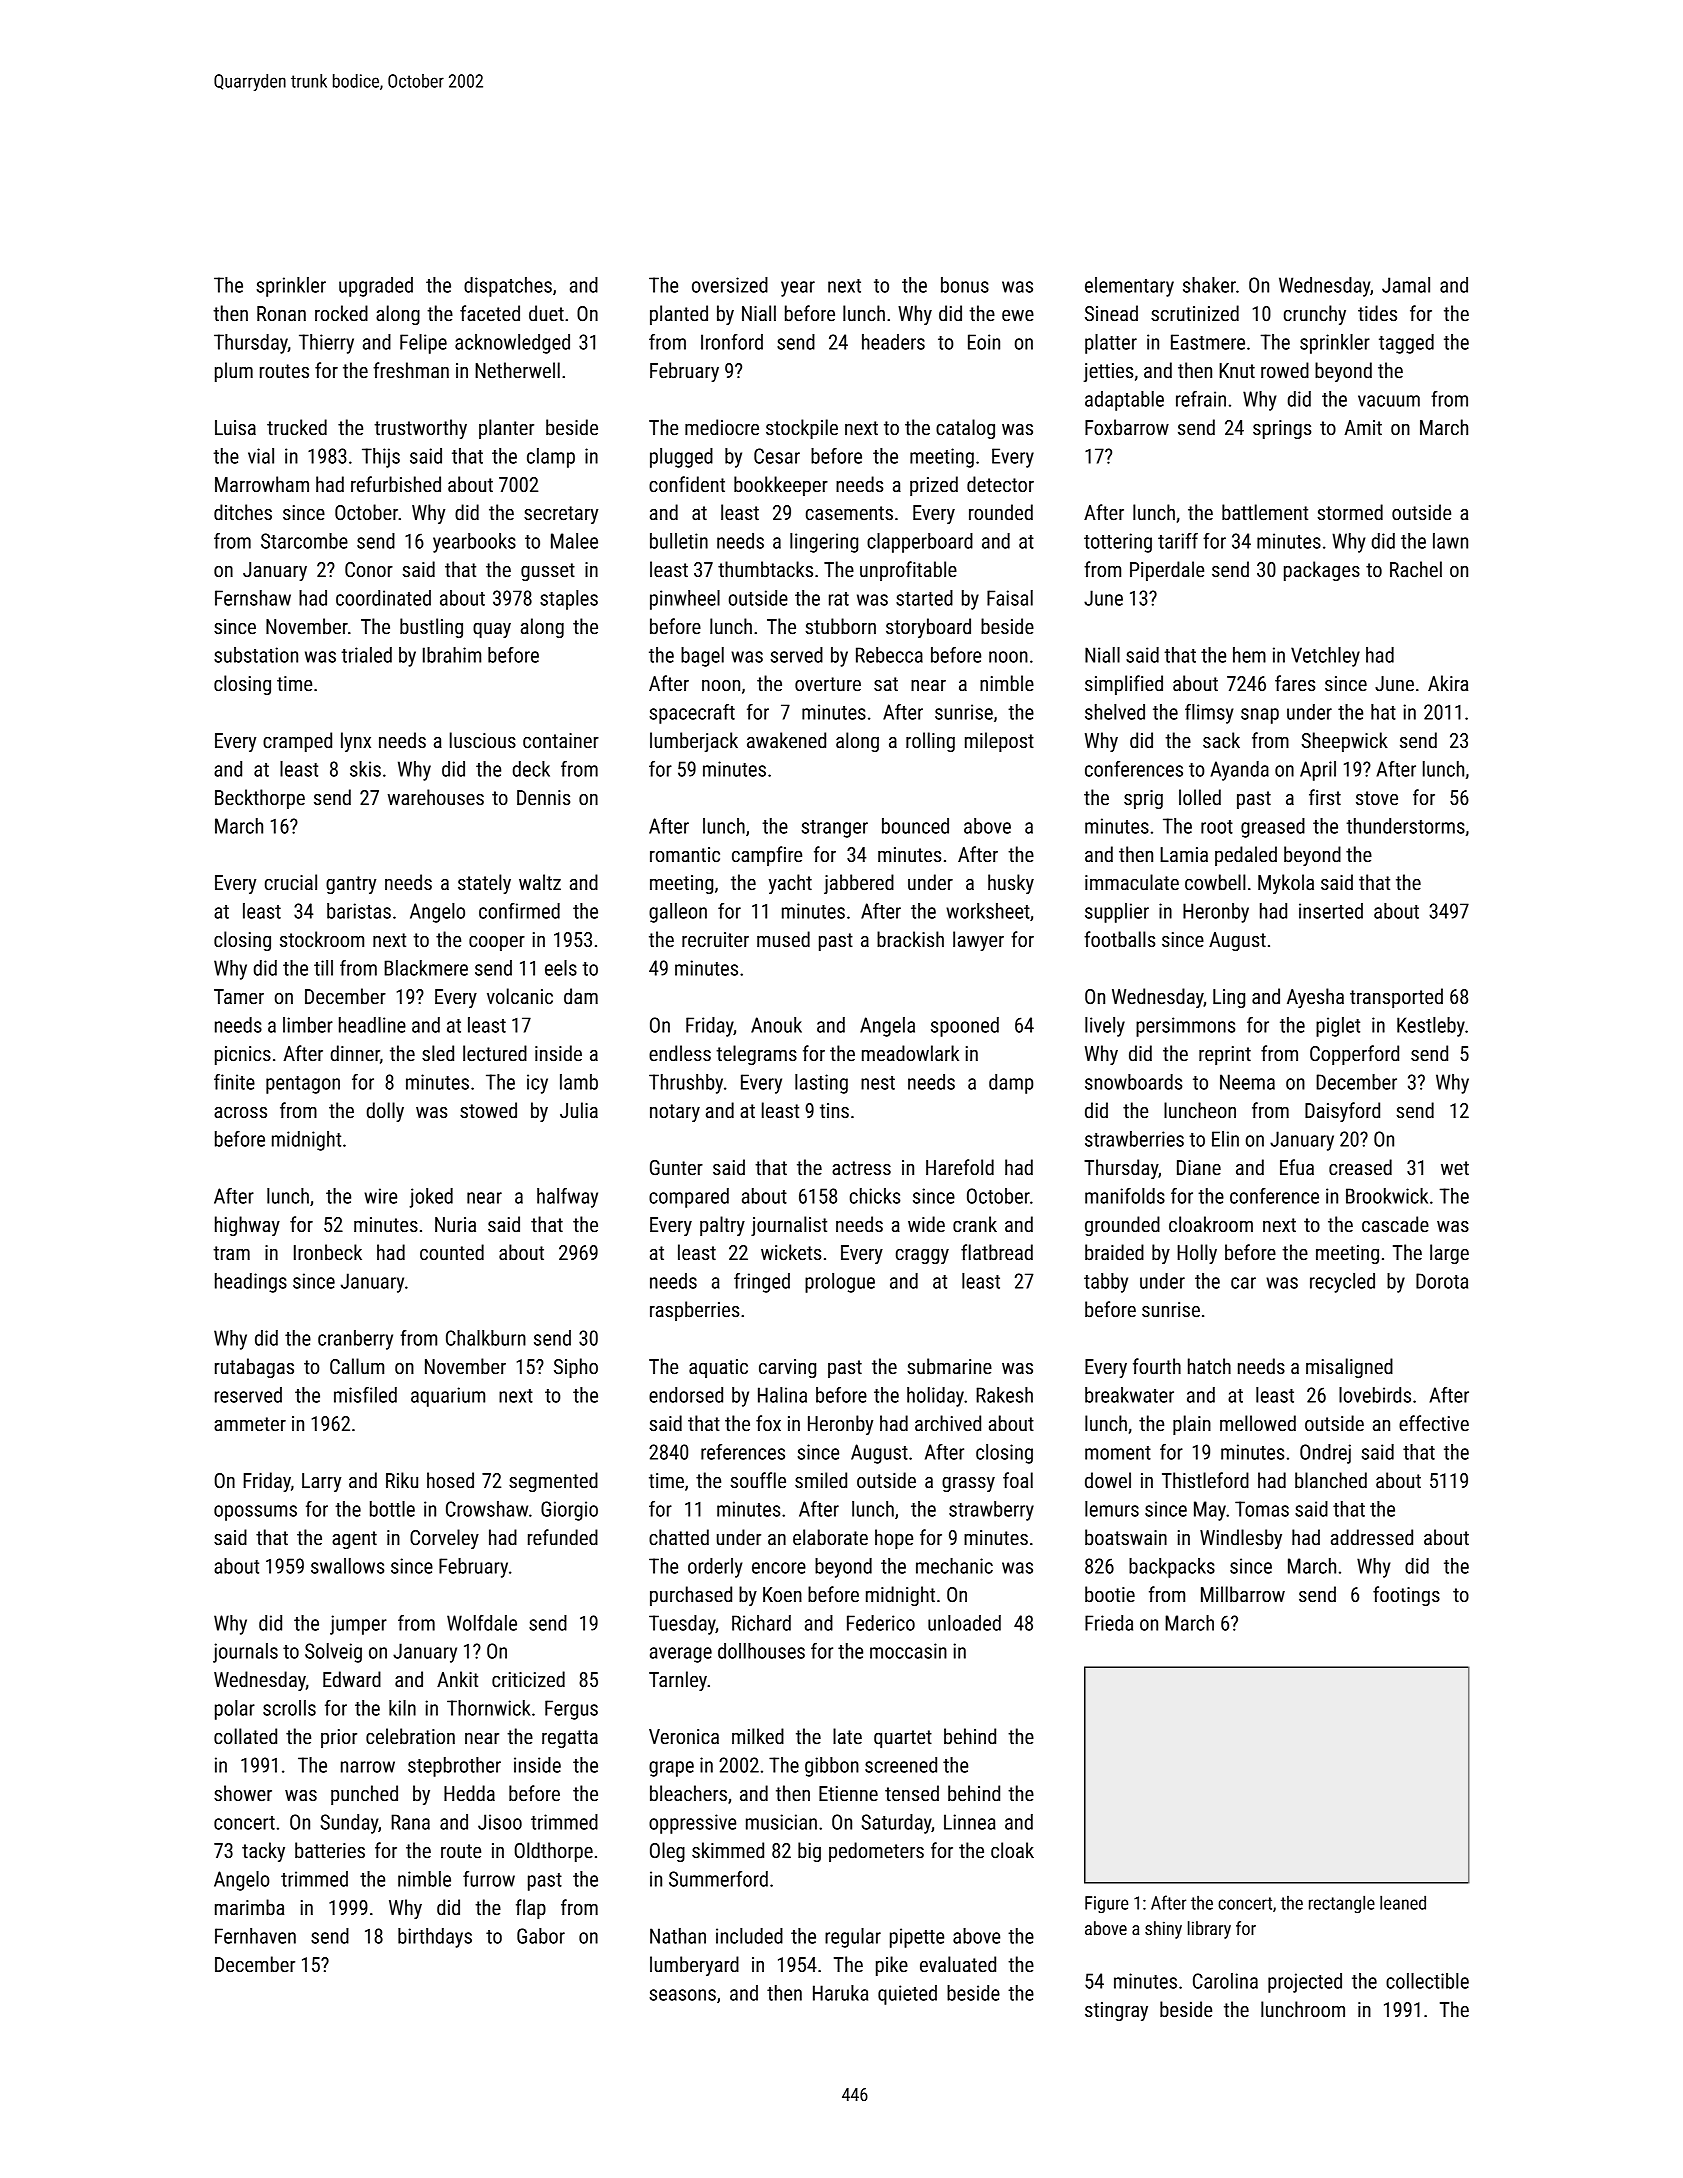 The width and height of the screenshot is (1683, 2178). Describe the element at coordinates (676, 1167) in the screenshot. I see `Gunter` at that location.
